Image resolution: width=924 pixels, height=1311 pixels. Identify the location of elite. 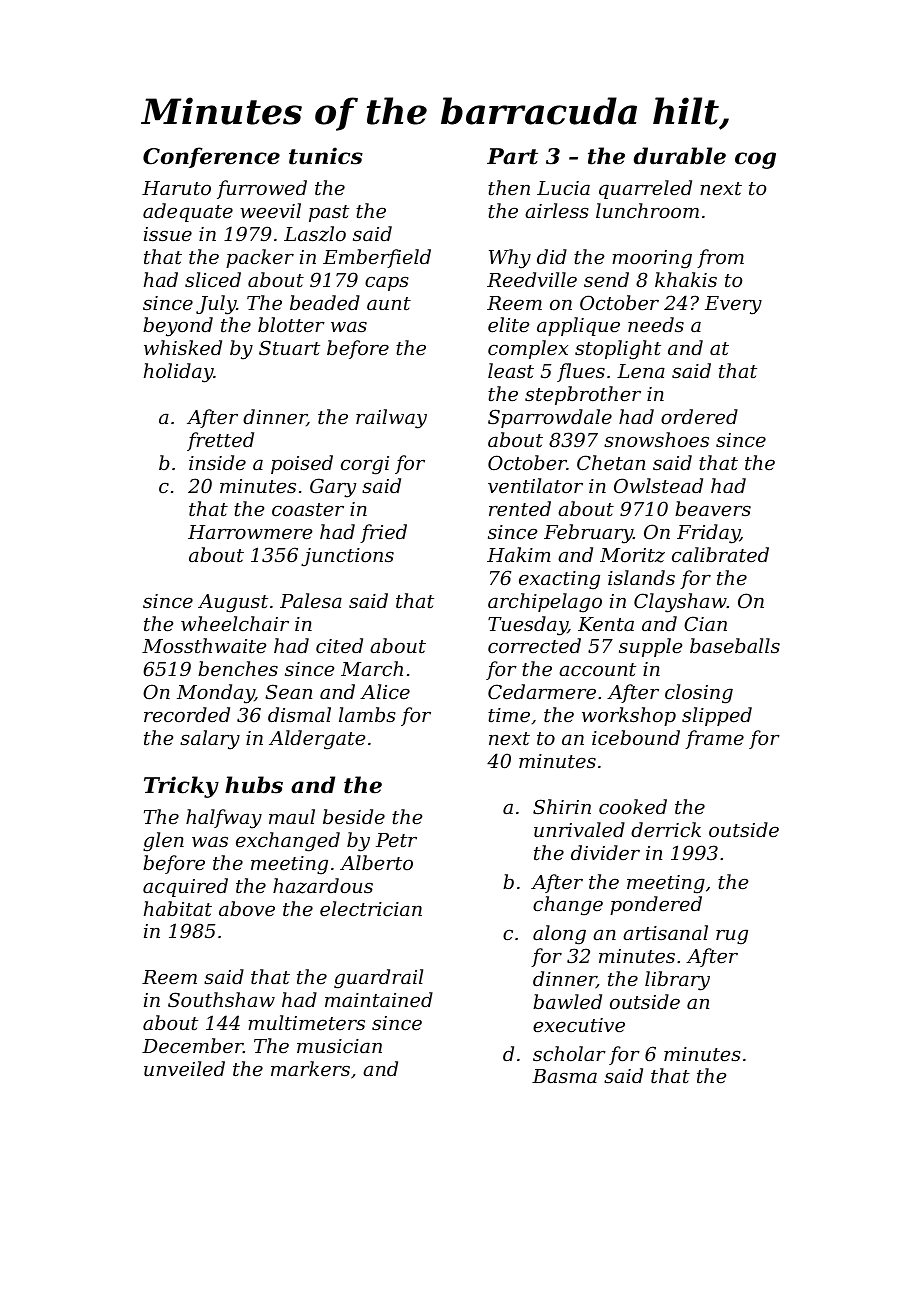
(509, 324).
